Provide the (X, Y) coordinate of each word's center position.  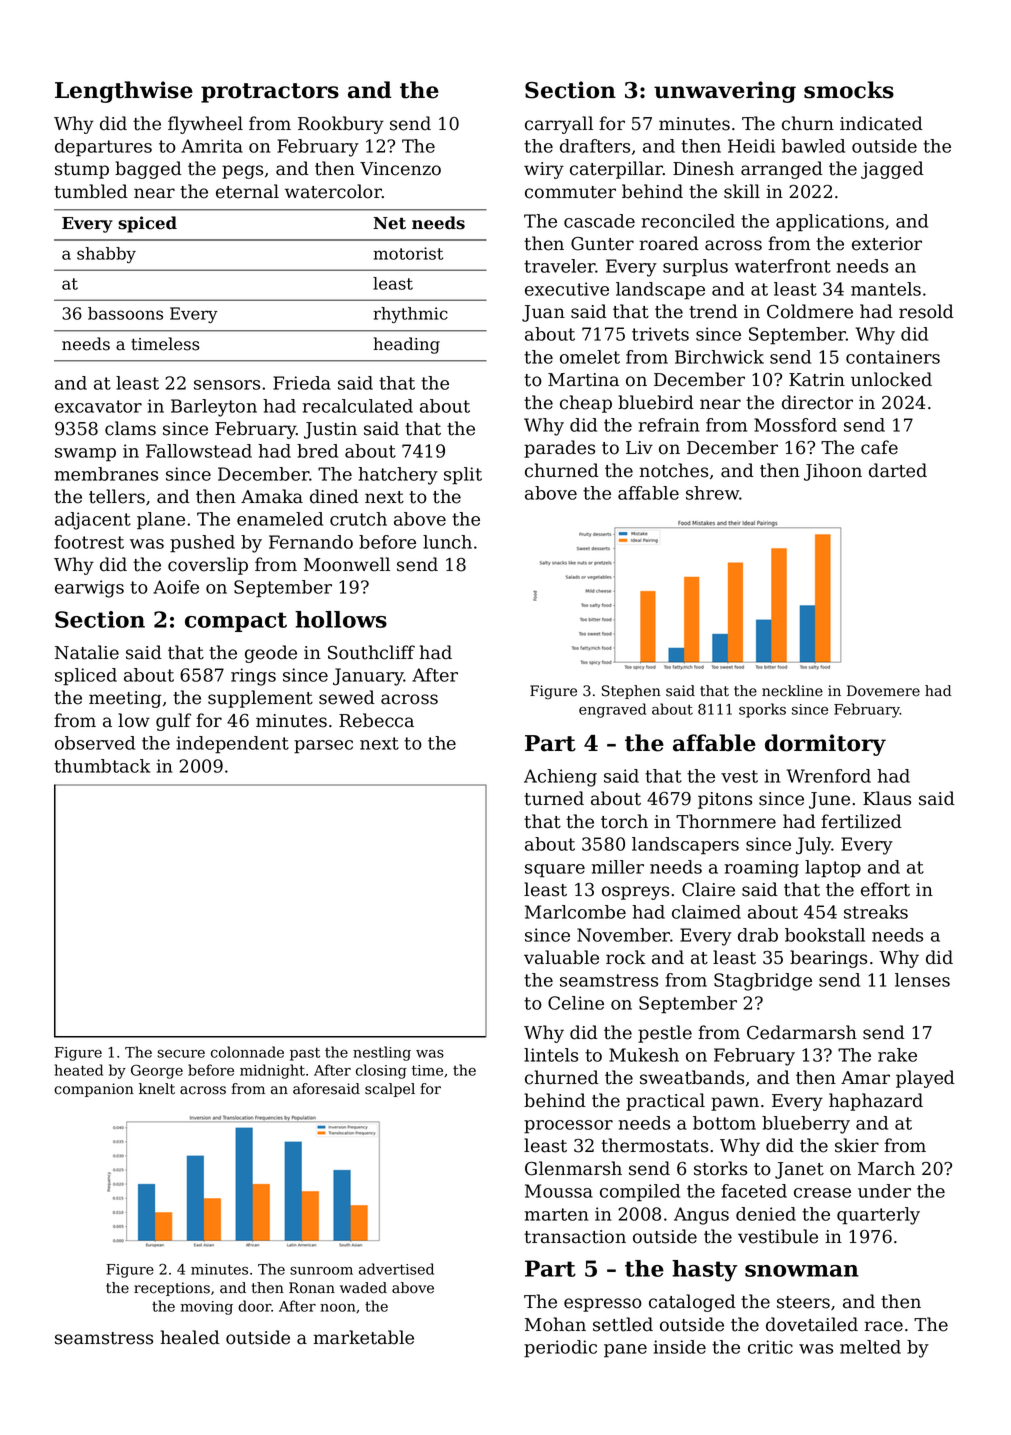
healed (190, 1337)
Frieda (302, 383)
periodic (560, 1349)
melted (870, 1347)
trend (713, 311)
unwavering (725, 92)
